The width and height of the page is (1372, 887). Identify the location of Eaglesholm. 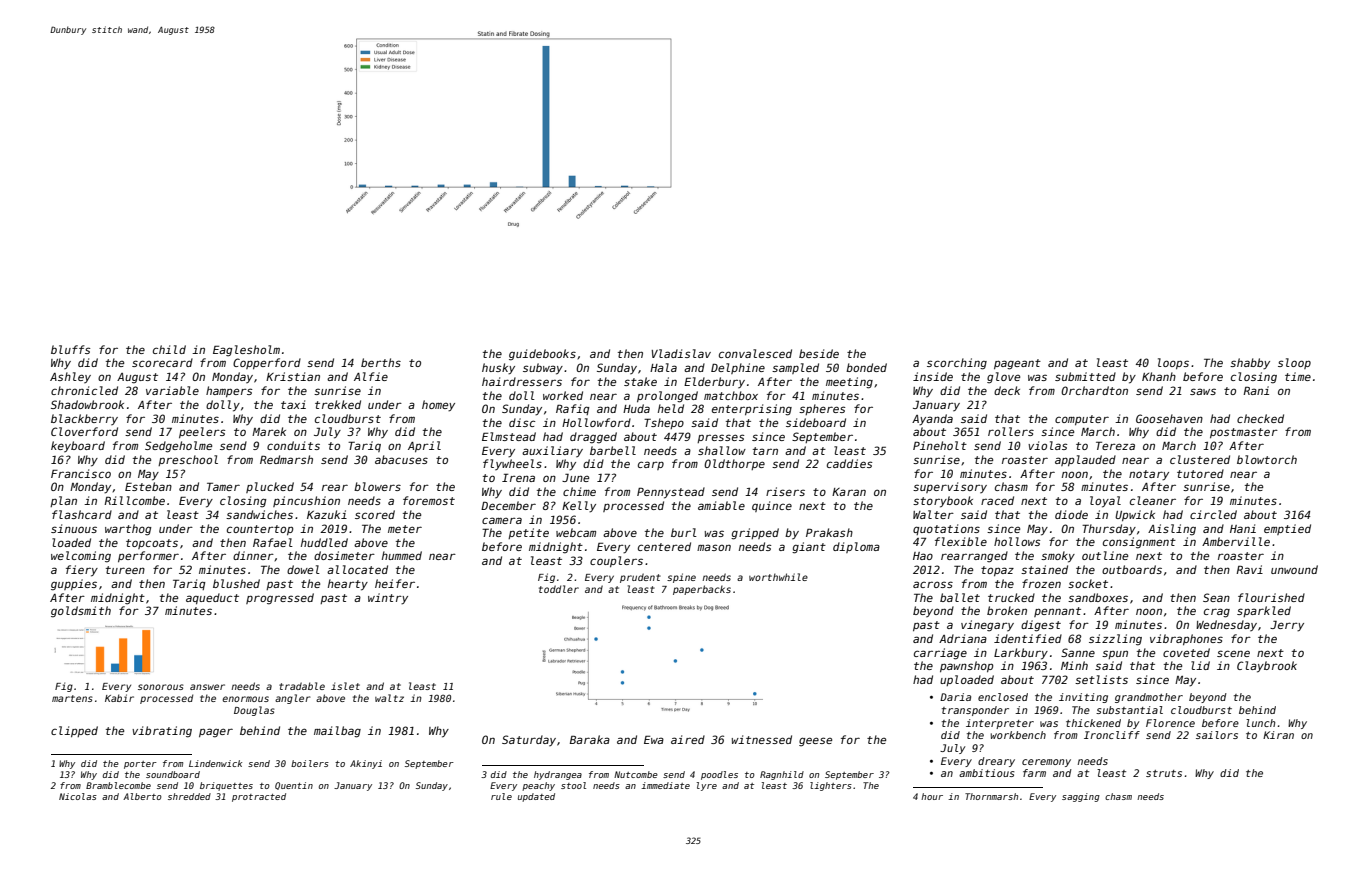
(246, 351).
